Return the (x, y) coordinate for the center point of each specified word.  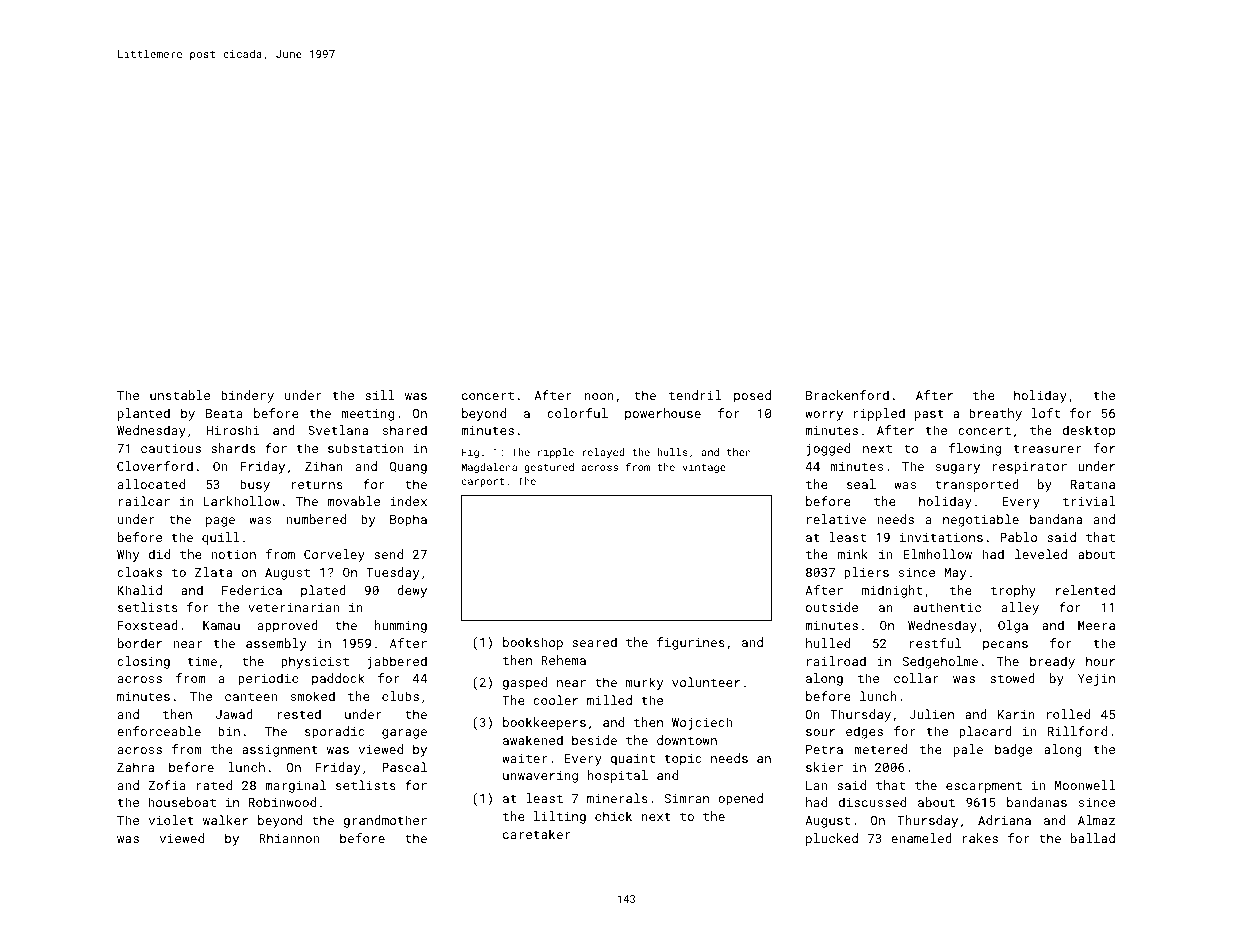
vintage (704, 468)
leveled (1041, 554)
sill (380, 395)
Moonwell (1085, 785)
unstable (180, 395)
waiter (524, 758)
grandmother (385, 821)
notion (233, 554)
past (929, 415)
